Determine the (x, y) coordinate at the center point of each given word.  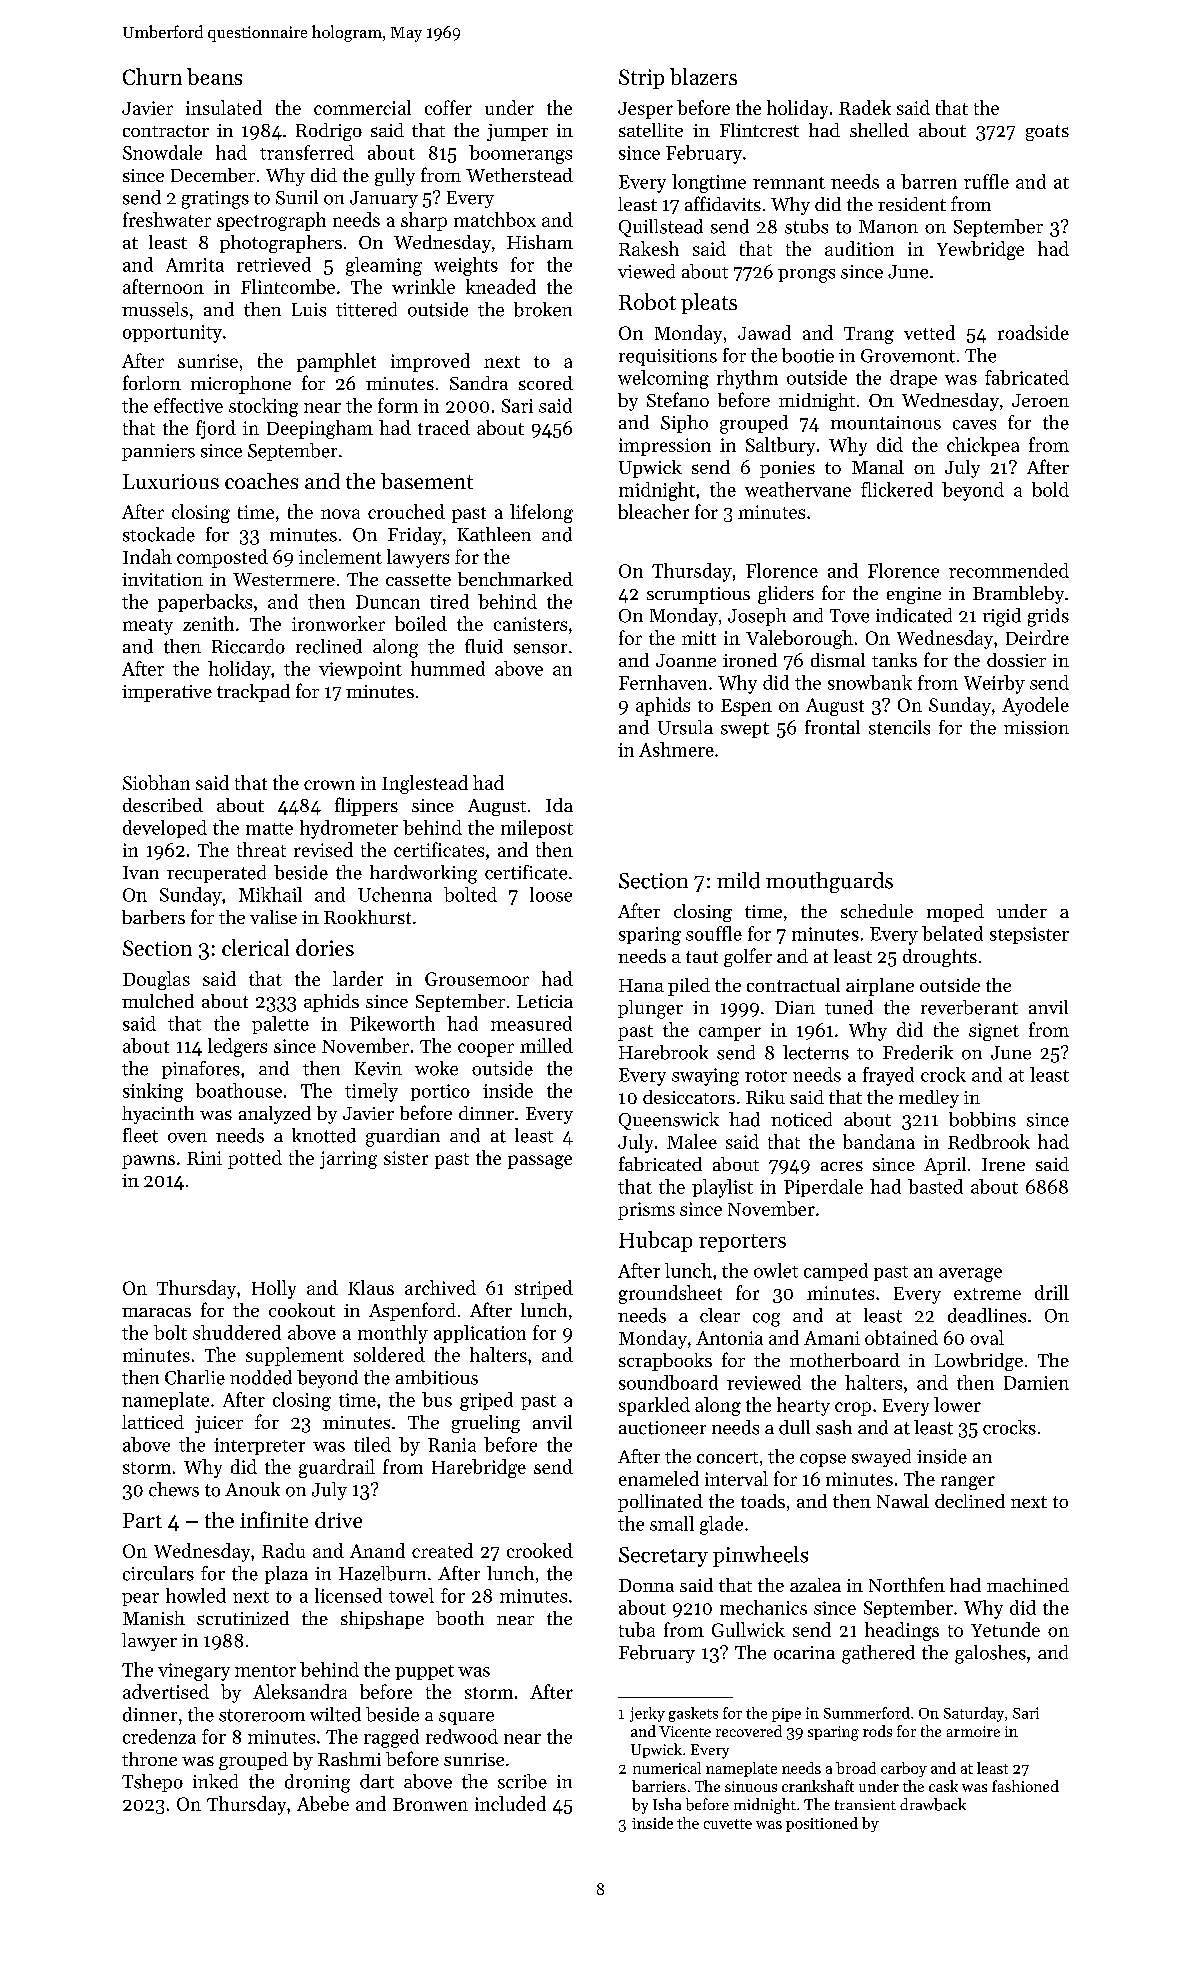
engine (914, 595)
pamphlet (336, 362)
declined (970, 1501)
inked (215, 1781)
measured (531, 1023)
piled (689, 987)
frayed (888, 1076)
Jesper (645, 110)
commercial (362, 107)
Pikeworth (392, 1023)
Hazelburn (382, 1573)
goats (1047, 133)
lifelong (541, 513)
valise (273, 917)
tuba (637, 1629)
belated (952, 933)
